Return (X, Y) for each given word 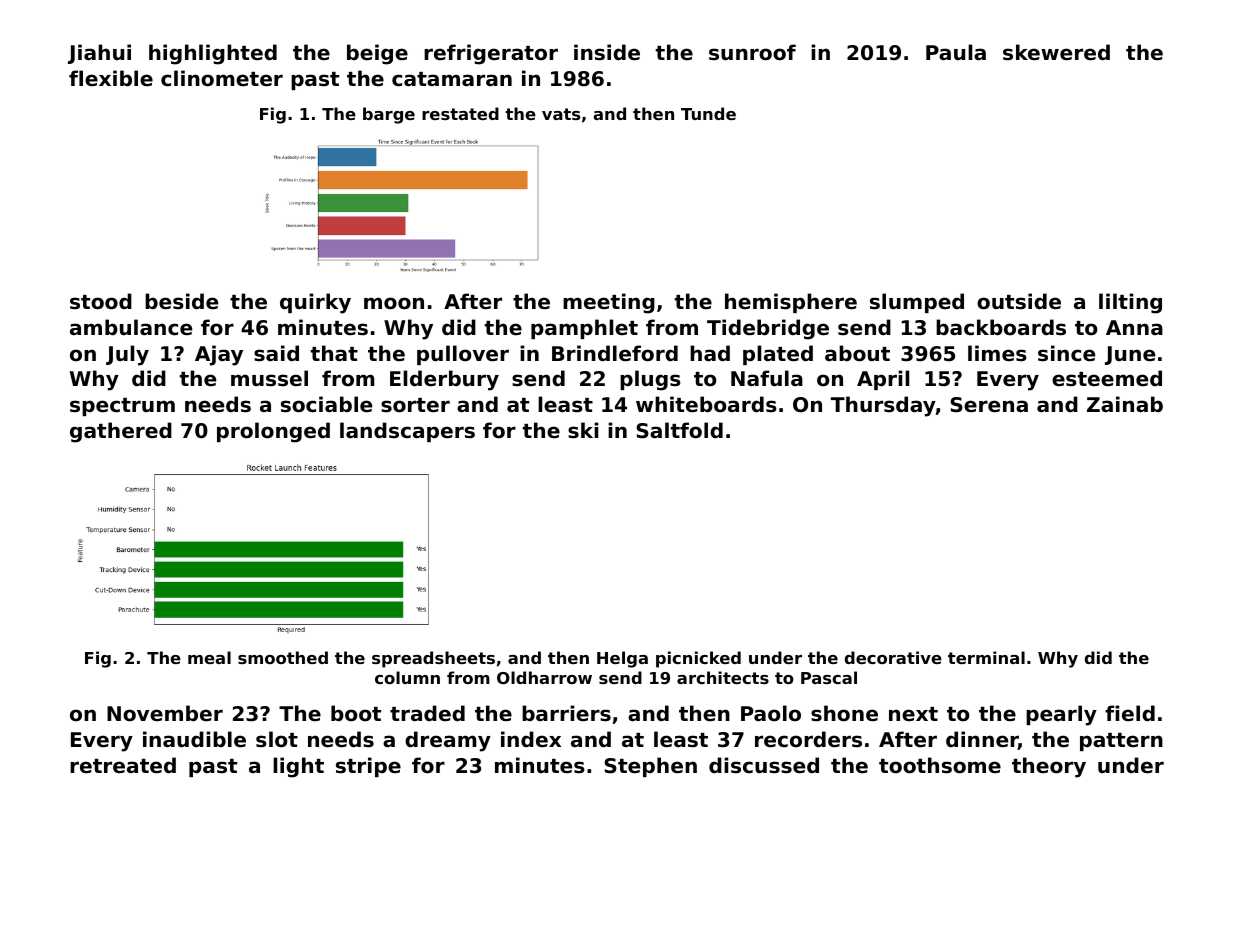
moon (394, 303)
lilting (1130, 303)
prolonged (273, 432)
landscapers (407, 432)
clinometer (222, 78)
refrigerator (491, 54)
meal (209, 657)
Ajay (219, 355)
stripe (368, 767)
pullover (463, 355)
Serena (989, 405)
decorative (893, 657)
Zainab (1125, 404)
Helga (622, 659)
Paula (956, 52)
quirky (315, 303)
